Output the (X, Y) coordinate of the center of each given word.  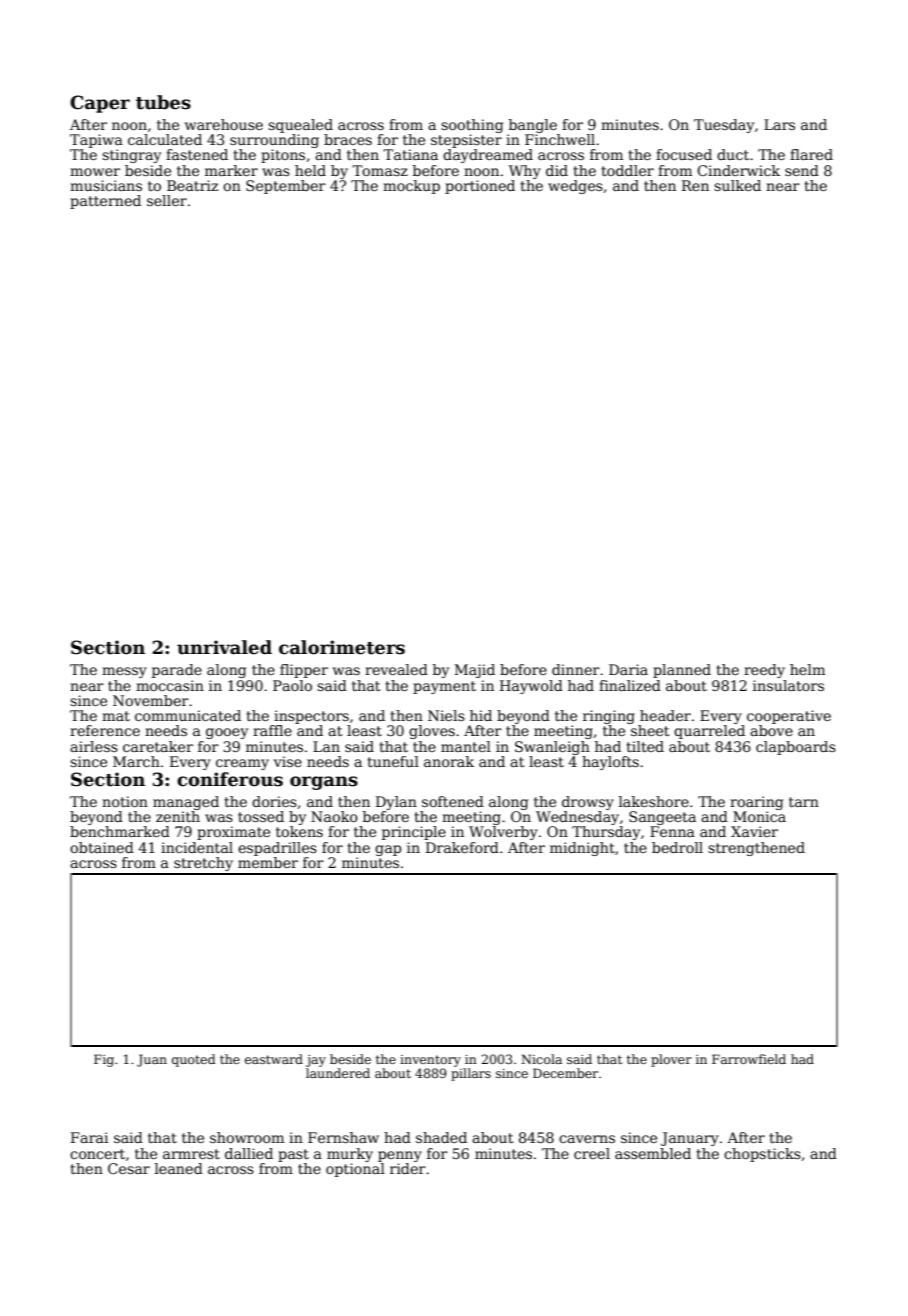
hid (481, 715)
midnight (582, 849)
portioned (480, 187)
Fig (104, 1060)
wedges (575, 187)
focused (684, 154)
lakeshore (654, 801)
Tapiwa (96, 141)
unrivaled (224, 647)
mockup (411, 187)
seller (167, 200)
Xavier (754, 831)
